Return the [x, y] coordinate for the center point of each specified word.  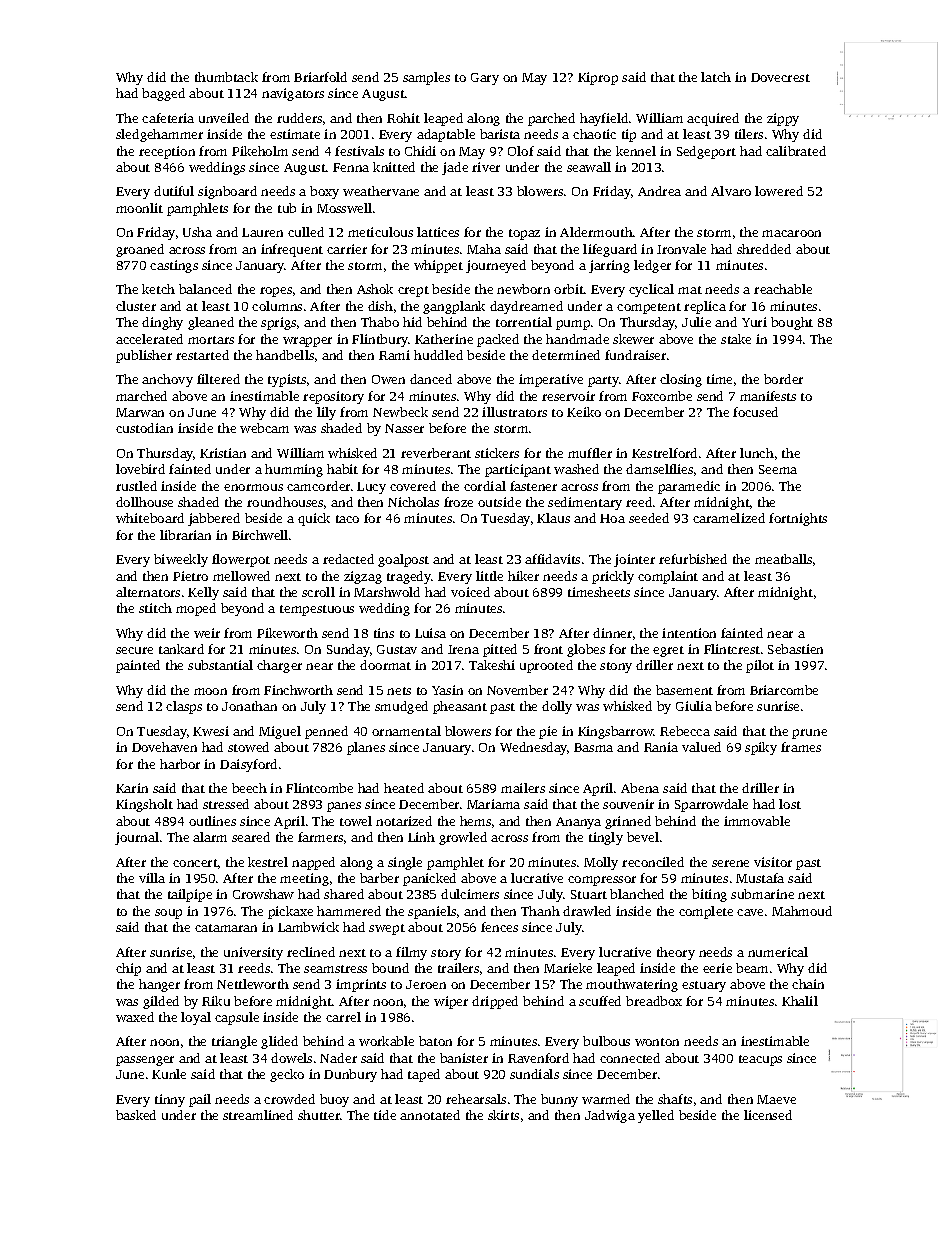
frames [801, 747]
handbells [285, 355]
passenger [145, 1061]
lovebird [140, 469]
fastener [533, 486]
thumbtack [226, 77]
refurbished [693, 559]
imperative [551, 380]
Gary [485, 79]
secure [134, 650]
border [783, 379]
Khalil [800, 1001]
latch [716, 77]
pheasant [460, 707]
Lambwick [308, 927]
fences [499, 927]
